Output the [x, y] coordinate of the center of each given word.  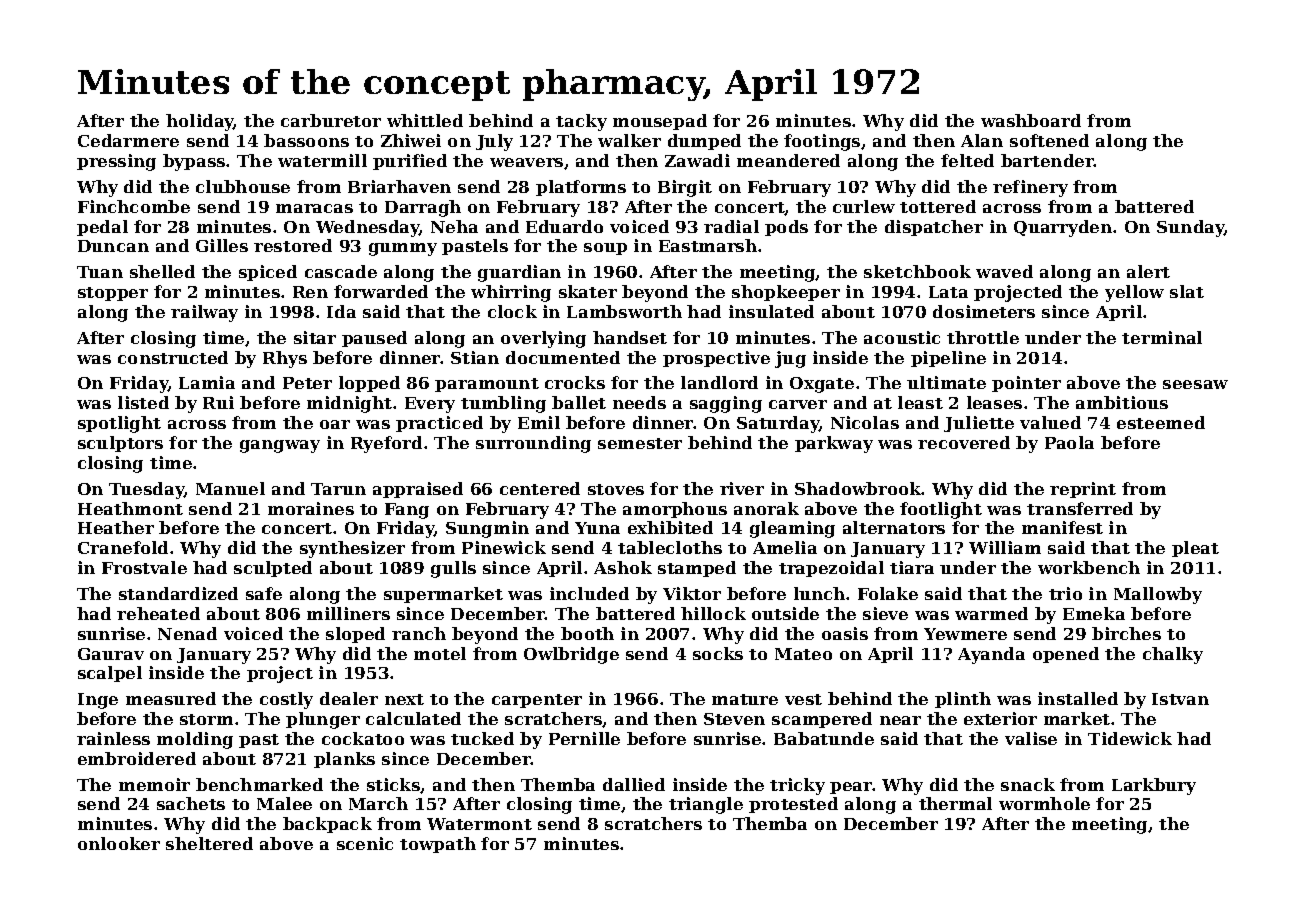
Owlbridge [571, 655]
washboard [1031, 120]
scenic [365, 843]
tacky [581, 122]
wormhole [1044, 803]
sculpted [273, 569]
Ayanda [991, 655]
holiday [200, 122]
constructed [173, 357]
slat [1187, 291]
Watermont [479, 824]
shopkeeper [786, 293]
